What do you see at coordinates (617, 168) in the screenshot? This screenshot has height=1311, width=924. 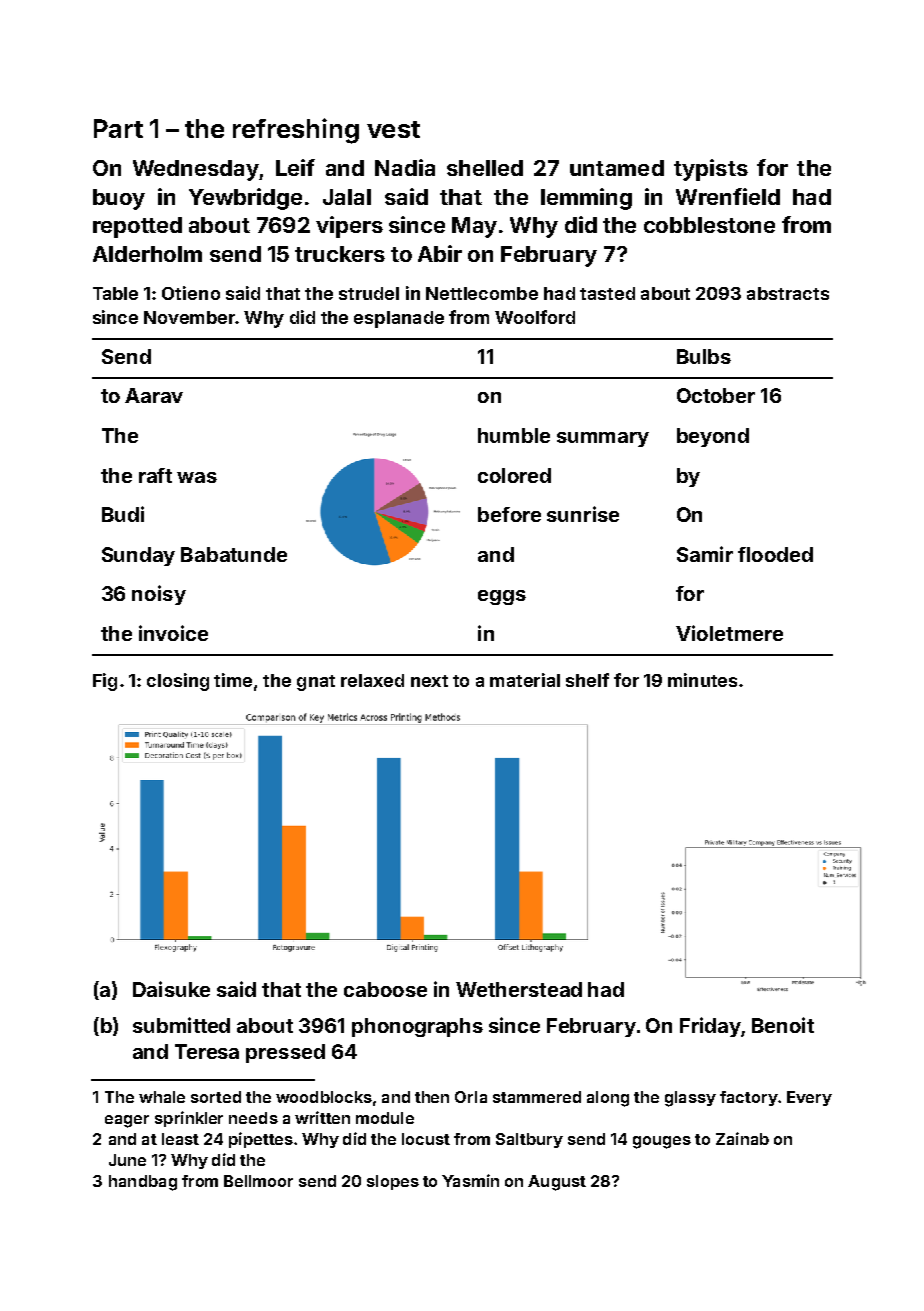 I see `untamed` at bounding box center [617, 168].
